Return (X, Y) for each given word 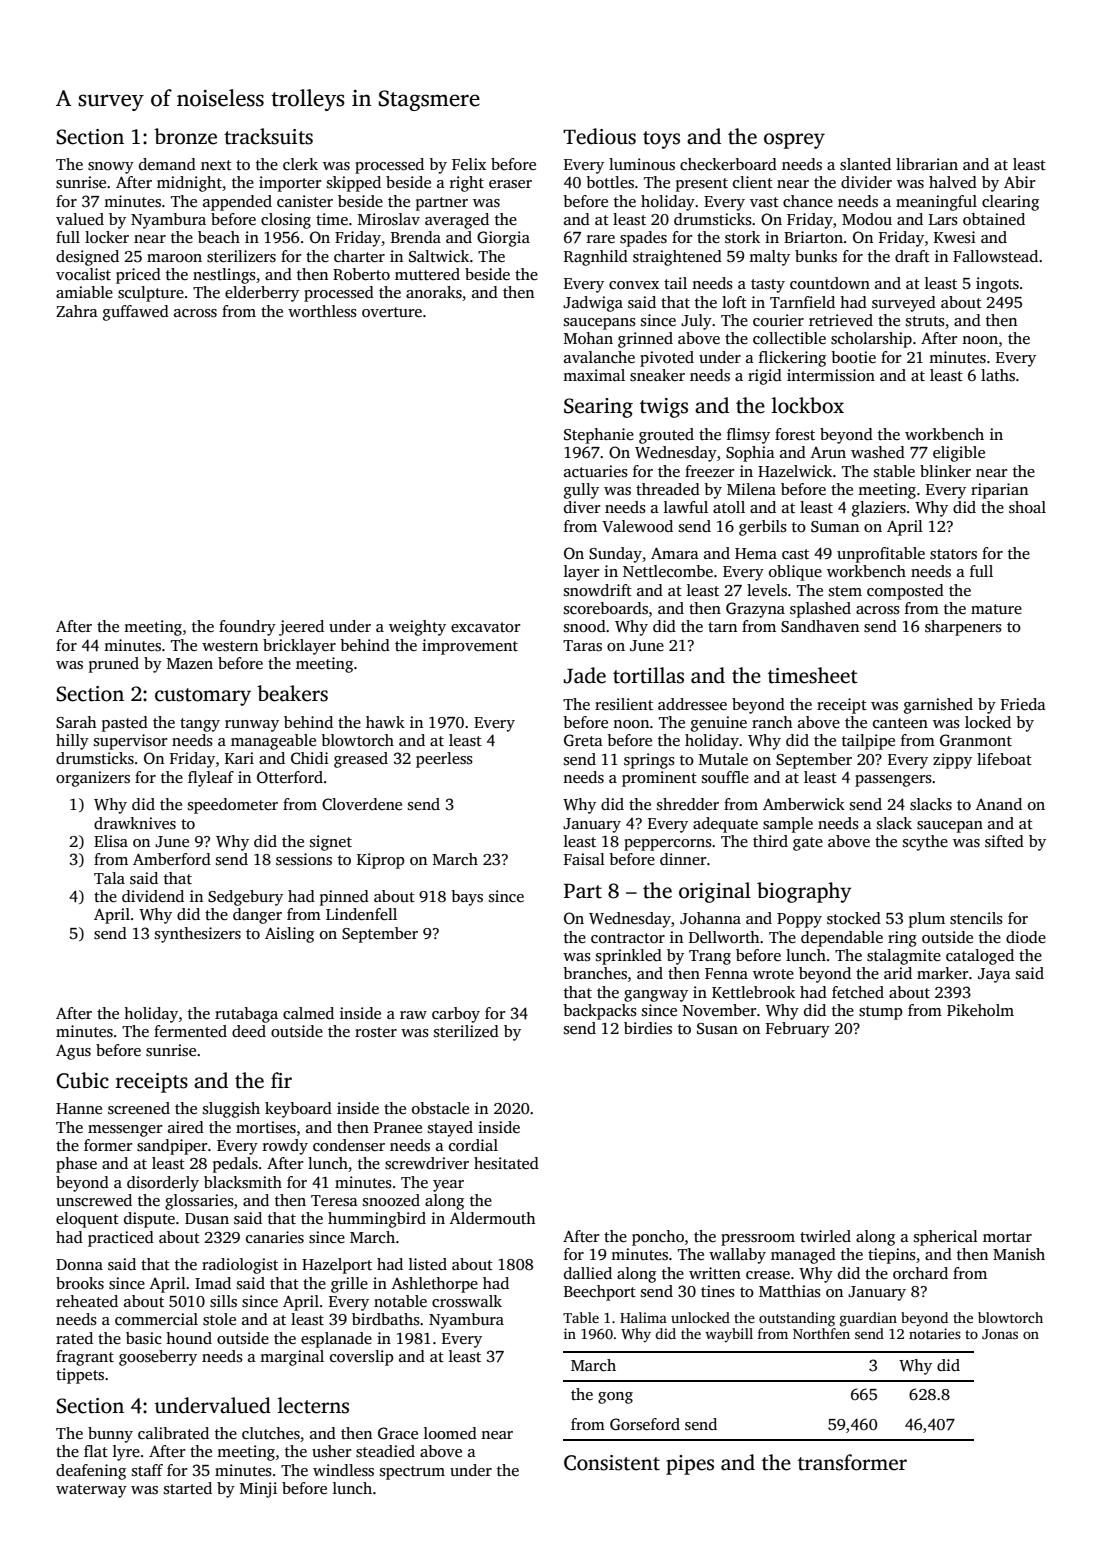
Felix (469, 164)
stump (881, 1013)
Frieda (1023, 704)
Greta (583, 740)
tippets (80, 1376)
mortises (266, 1127)
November (720, 1010)
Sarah (76, 722)
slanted (865, 164)
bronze (185, 136)
